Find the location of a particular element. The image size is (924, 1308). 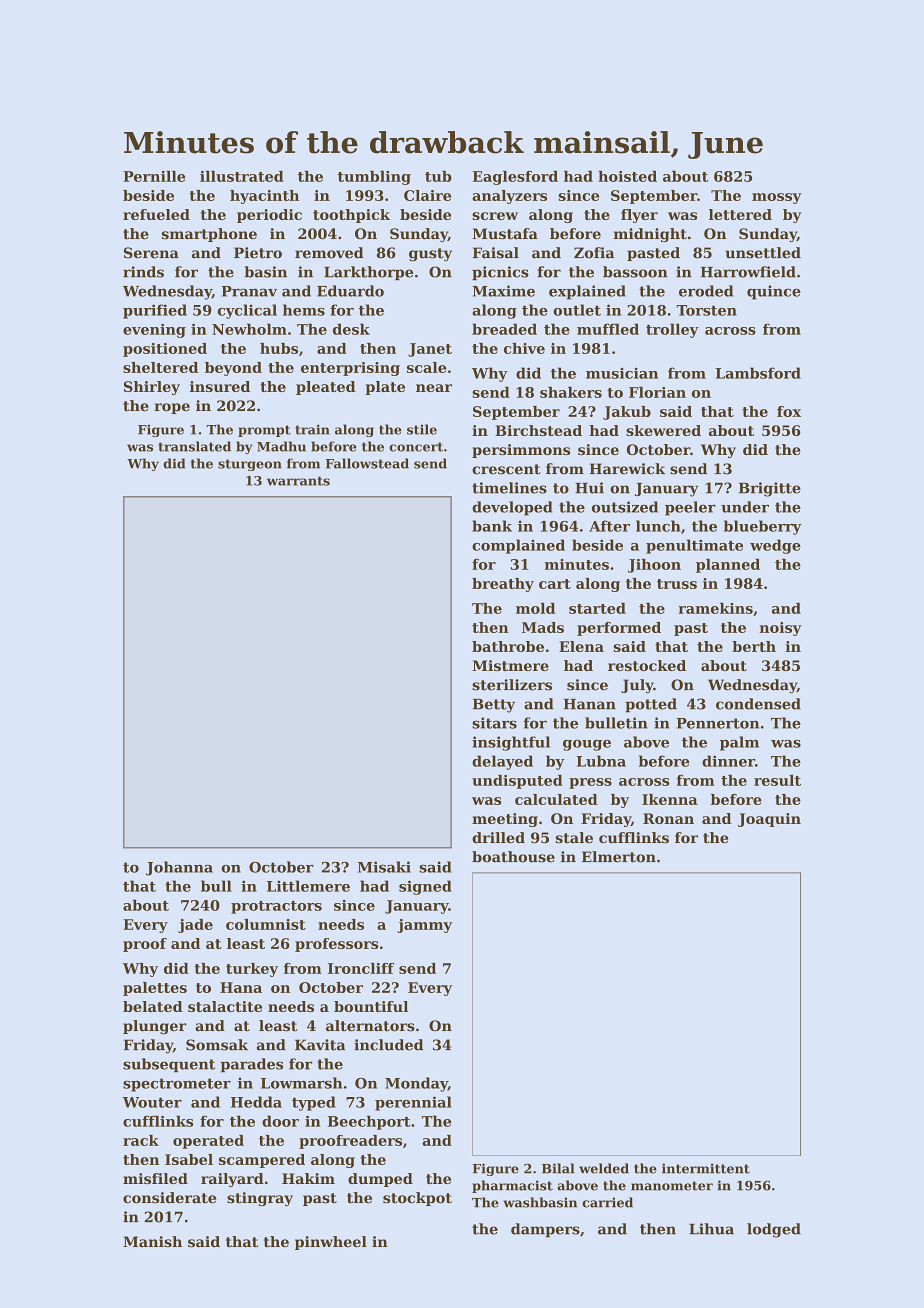

Manish is located at coordinates (152, 1242).
